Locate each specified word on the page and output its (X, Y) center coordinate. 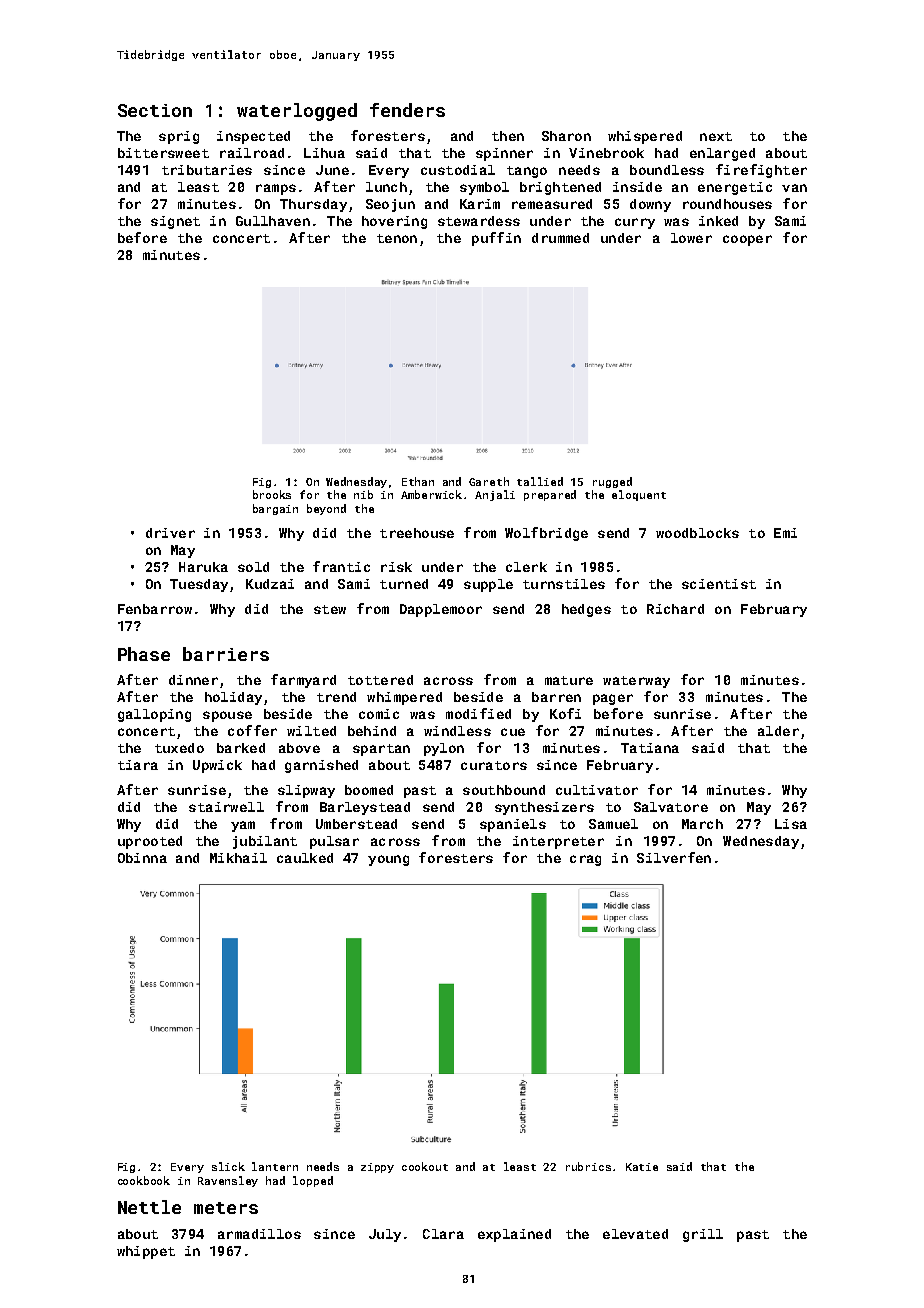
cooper (747, 240)
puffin (496, 239)
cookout (425, 1166)
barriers (226, 654)
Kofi (565, 713)
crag (585, 860)
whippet (146, 1252)
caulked (305, 858)
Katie (642, 1167)
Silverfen (674, 857)
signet (175, 222)
